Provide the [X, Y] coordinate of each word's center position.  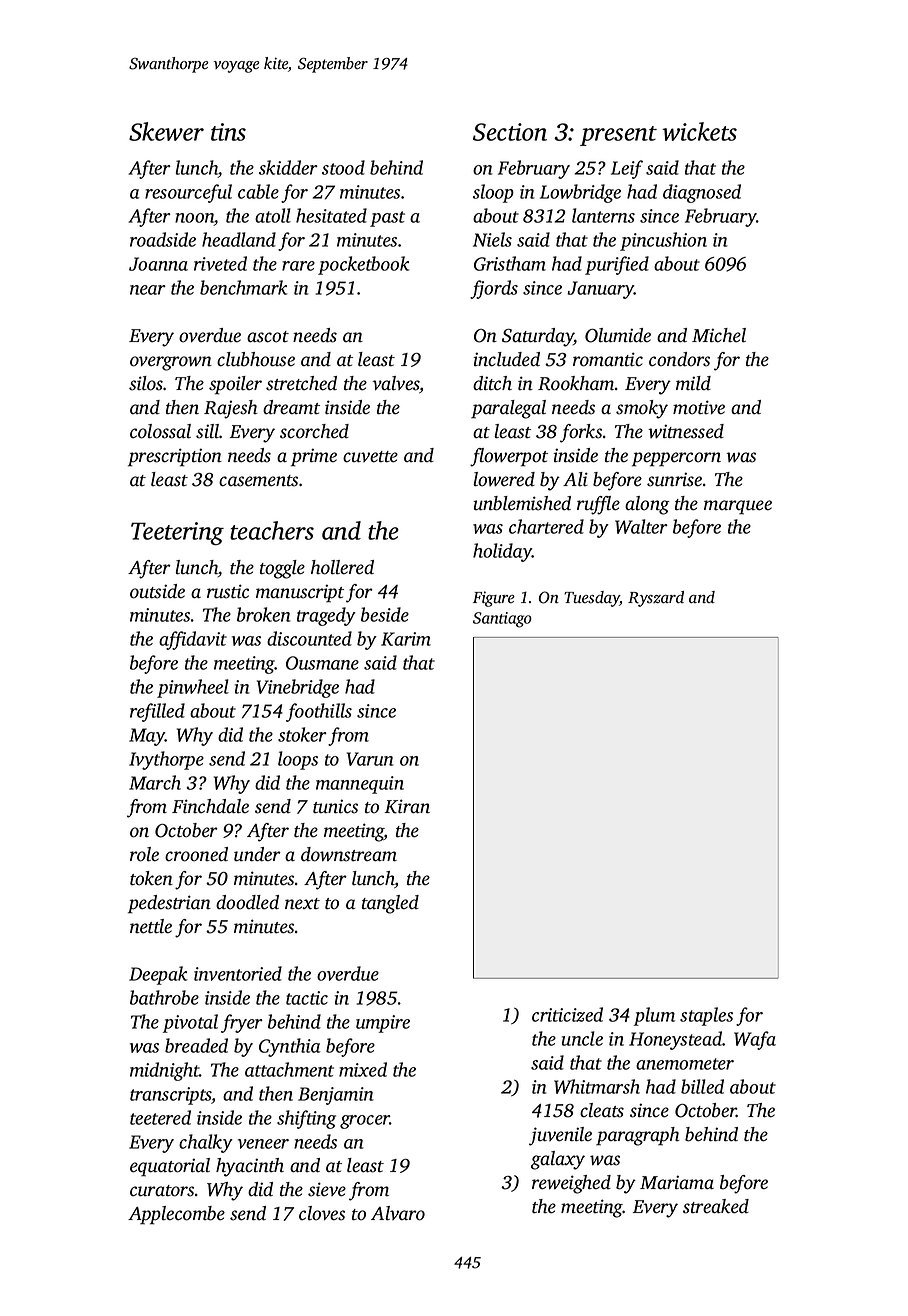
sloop [493, 193]
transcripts [171, 1096]
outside [157, 591]
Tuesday [592, 599]
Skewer [166, 131]
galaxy [558, 1160]
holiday [502, 552]
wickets [699, 131]
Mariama [677, 1182]
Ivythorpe [166, 760]
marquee [738, 507]
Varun [370, 759]
